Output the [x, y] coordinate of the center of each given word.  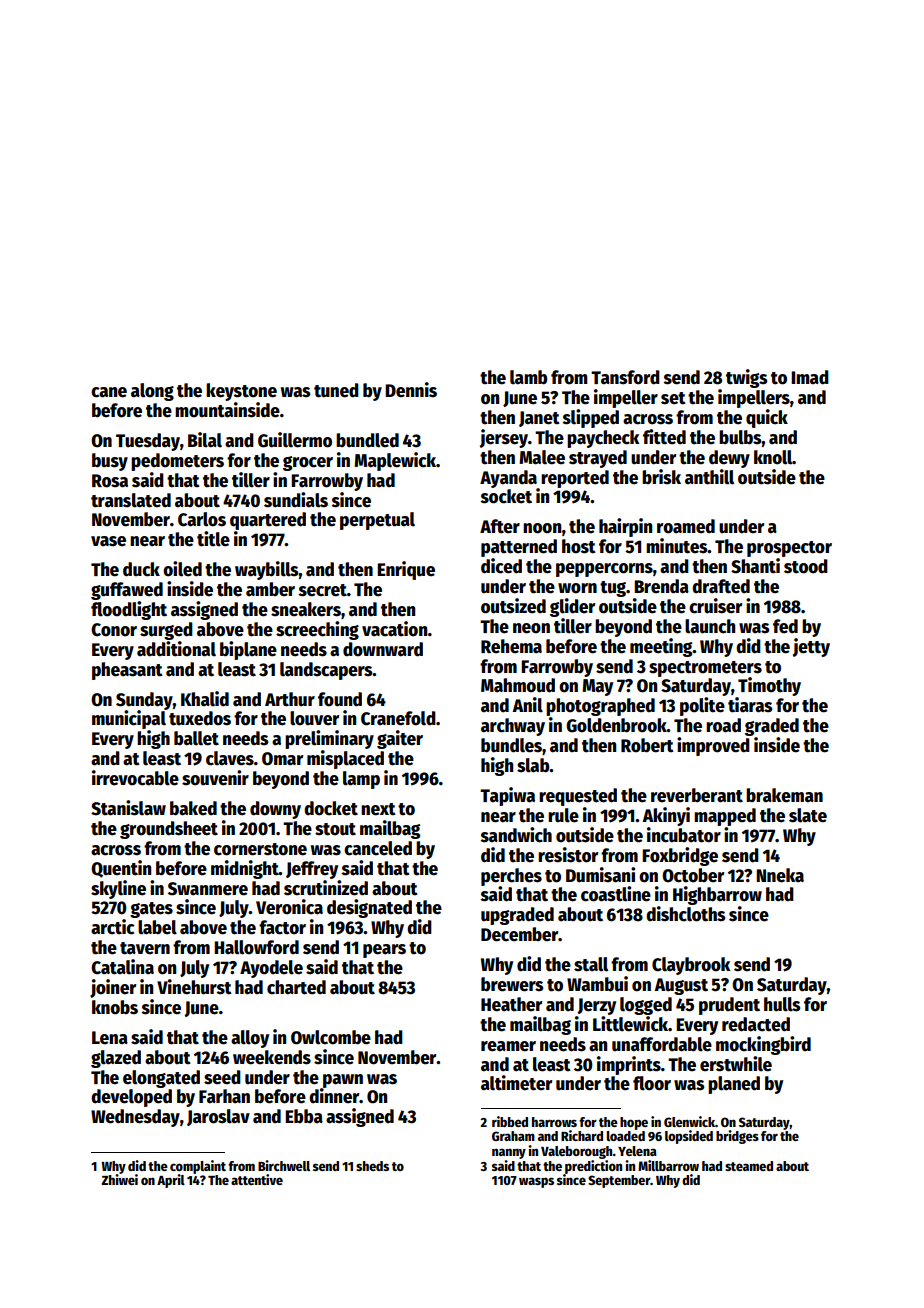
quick [767, 418]
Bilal [205, 440]
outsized [513, 606]
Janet [539, 419]
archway [513, 727]
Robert [647, 745]
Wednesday [135, 1118]
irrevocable [135, 778]
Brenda [661, 586]
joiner [113, 988]
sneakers [306, 609]
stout [335, 829]
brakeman [784, 795]
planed [734, 1085]
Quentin [121, 869]
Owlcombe [331, 1037]
